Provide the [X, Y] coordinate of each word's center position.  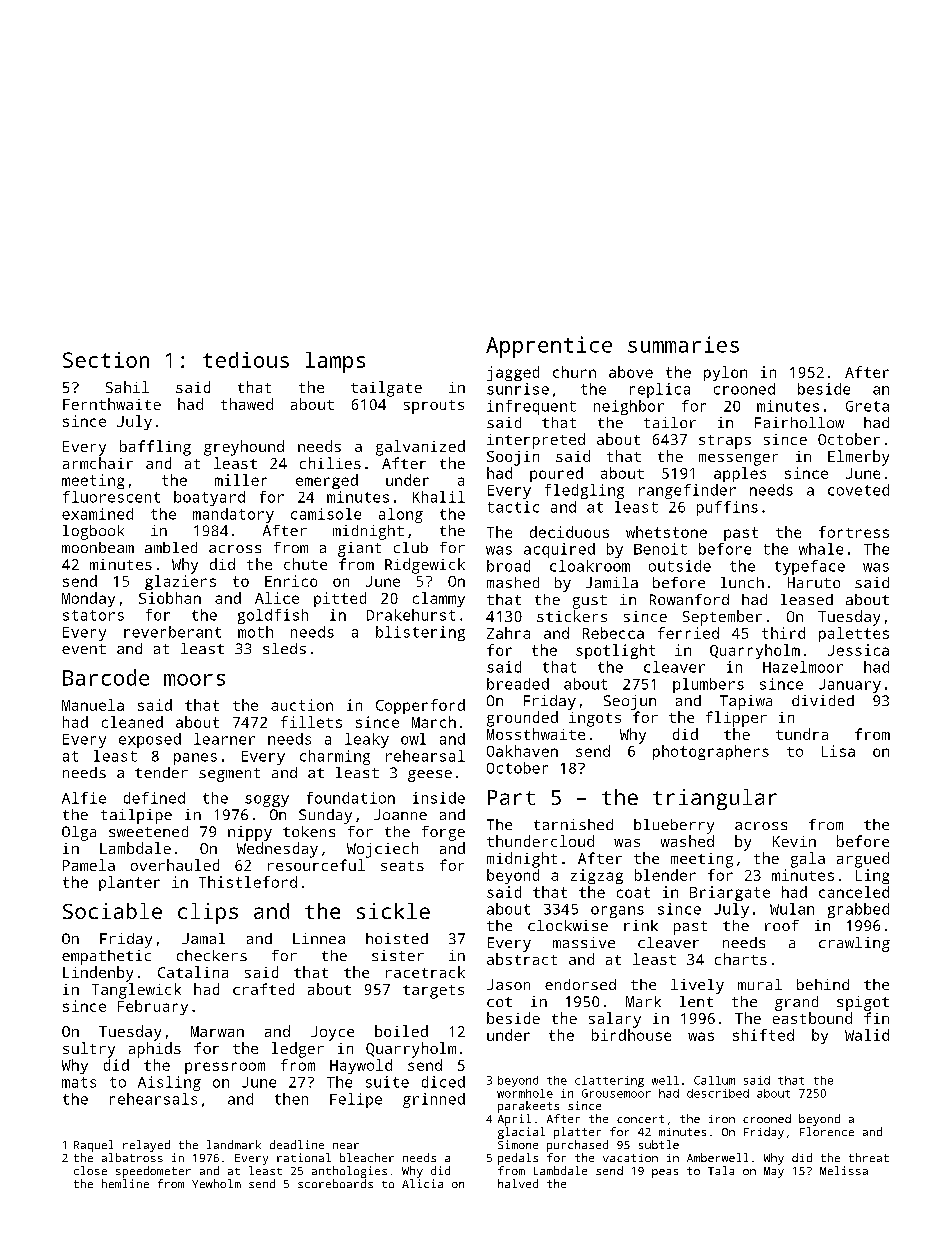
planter [129, 883]
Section [106, 360]
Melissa [844, 1170]
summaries [683, 344]
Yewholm [216, 1183]
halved [518, 1183]
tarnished [573, 824]
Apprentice [549, 347]
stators [93, 615]
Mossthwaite [536, 734]
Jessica [858, 650]
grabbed [858, 910]
